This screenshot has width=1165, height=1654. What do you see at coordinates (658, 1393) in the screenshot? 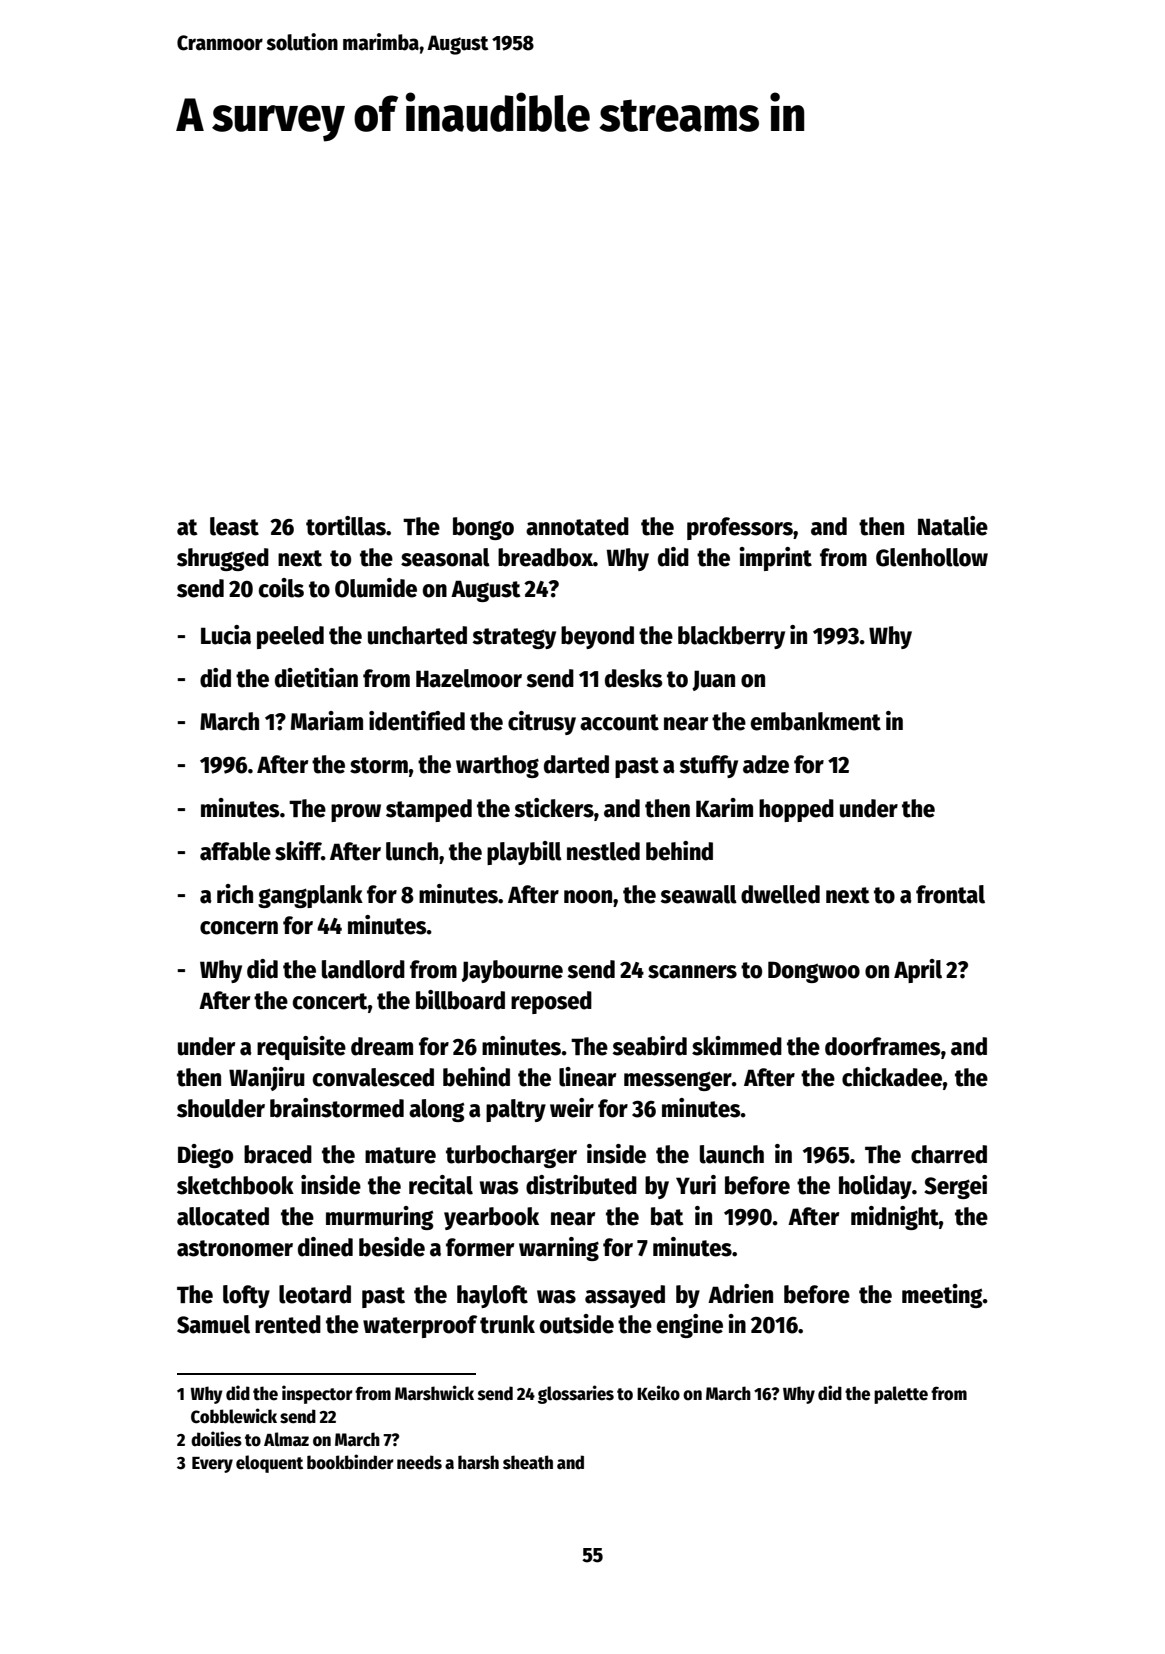
I see `Keiko` at bounding box center [658, 1393].
